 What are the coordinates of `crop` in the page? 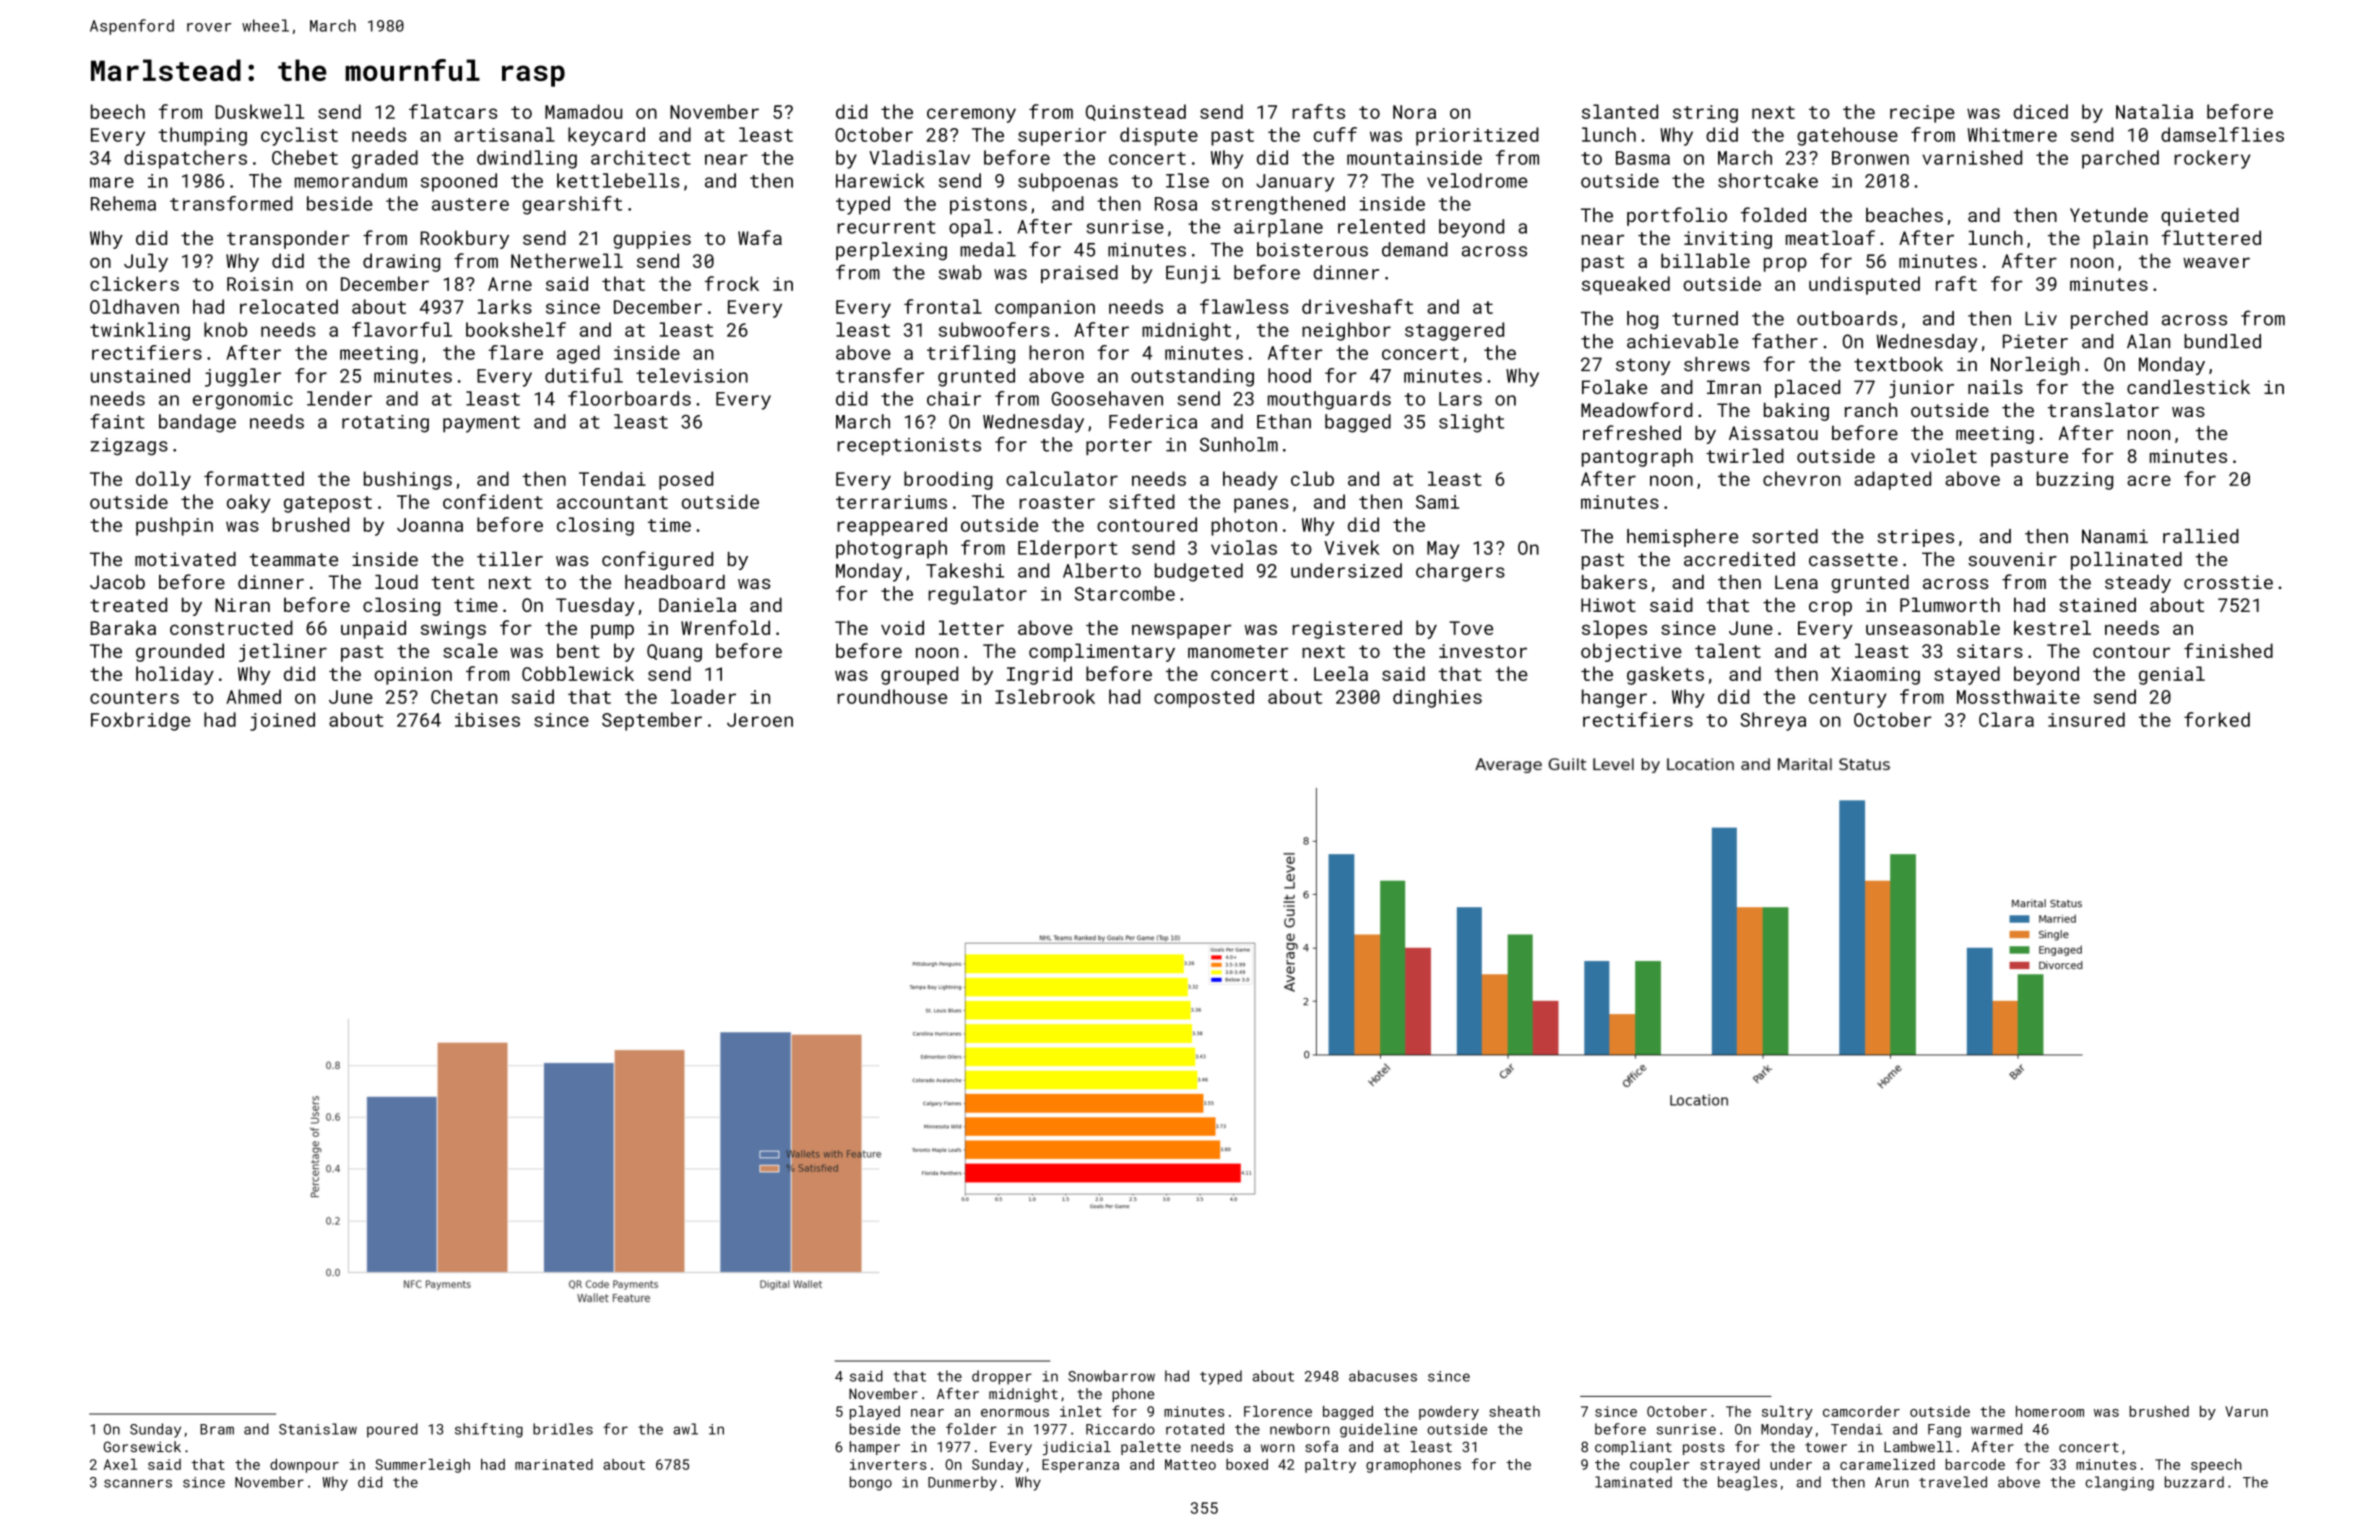 It's located at (1830, 608).
